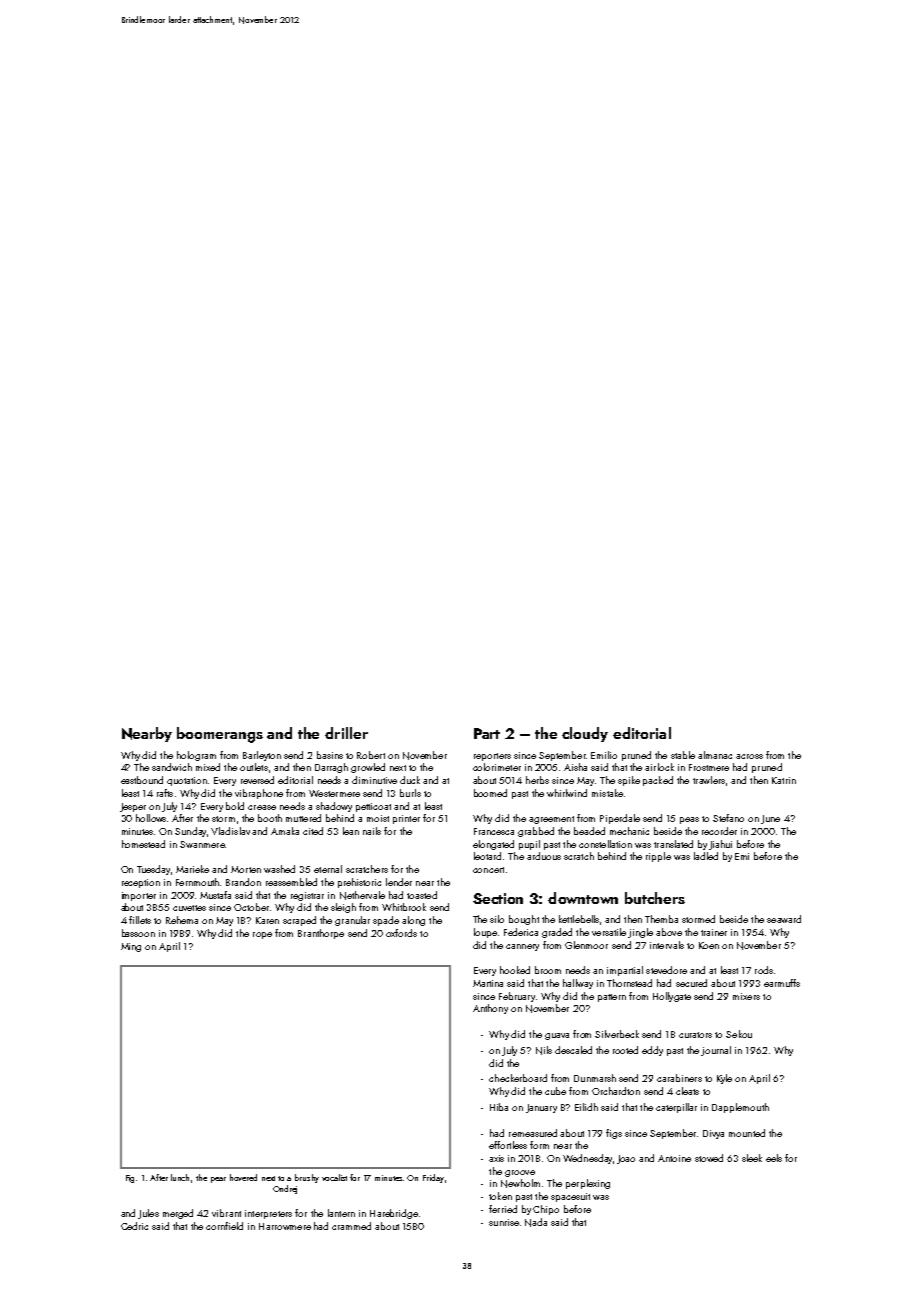 The width and height of the image is (924, 1308). Describe the element at coordinates (695, 1035) in the image. I see `curators` at that location.
